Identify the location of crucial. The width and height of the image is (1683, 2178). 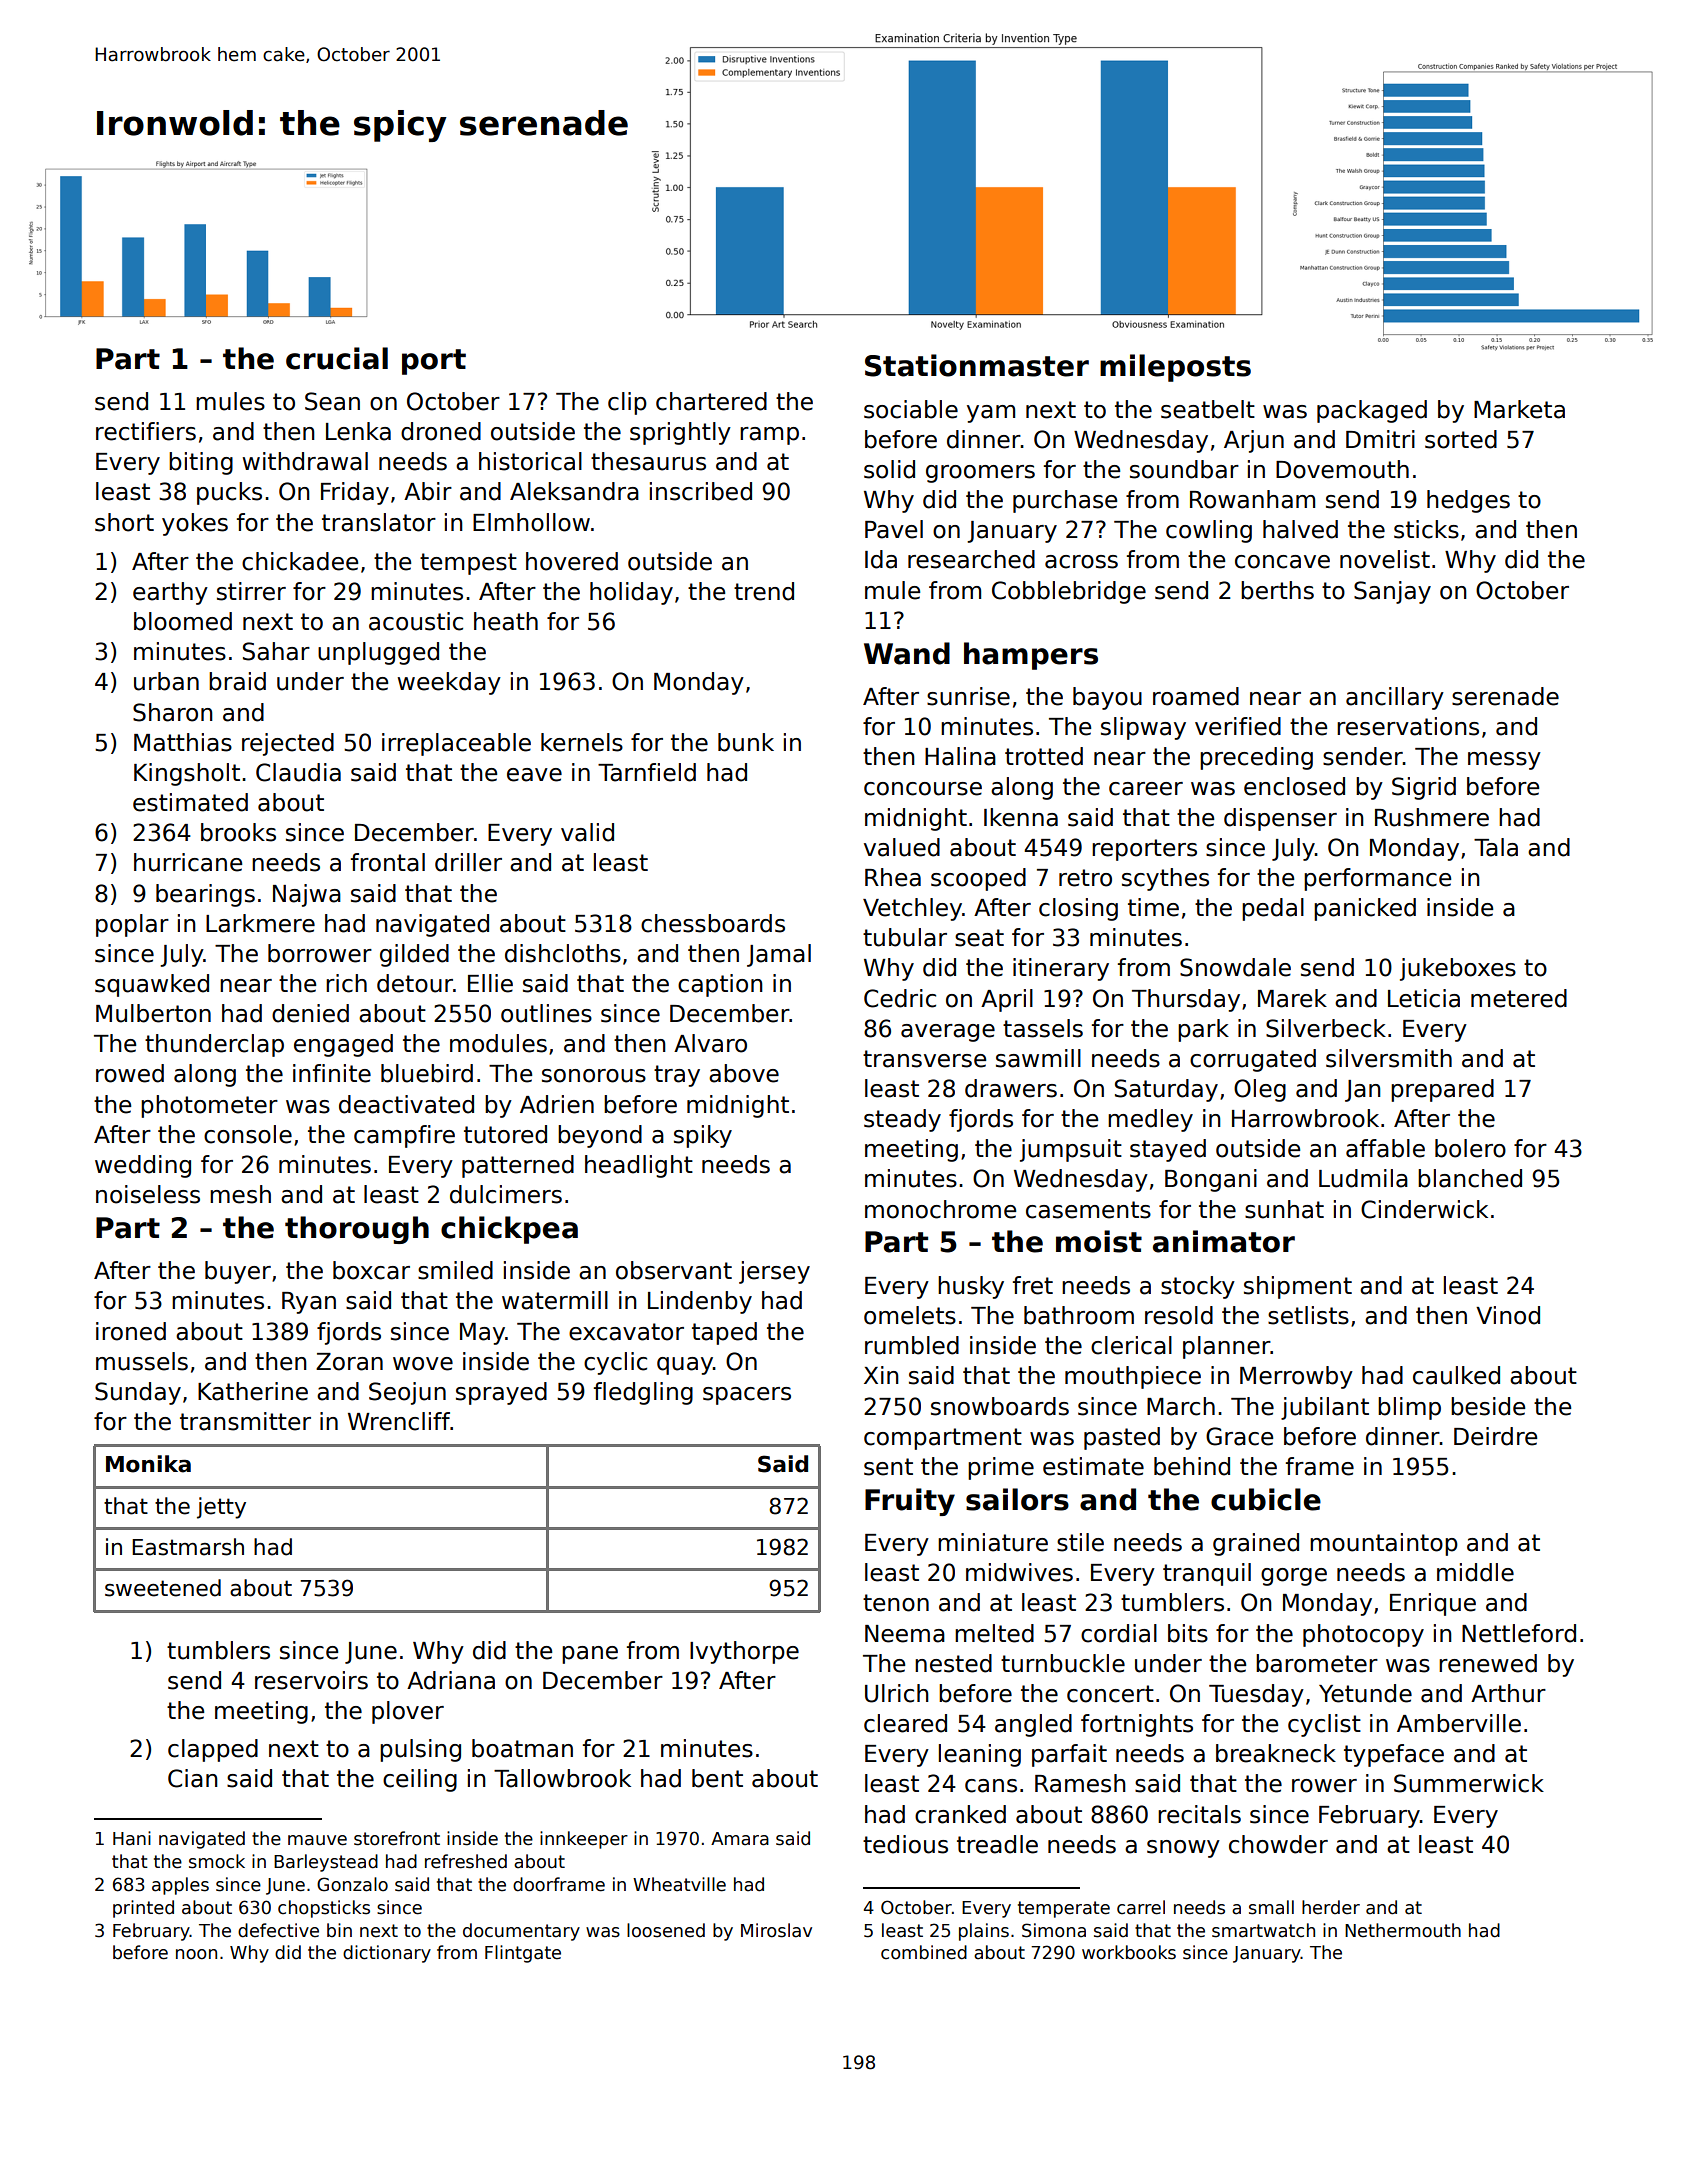
(337, 358).
